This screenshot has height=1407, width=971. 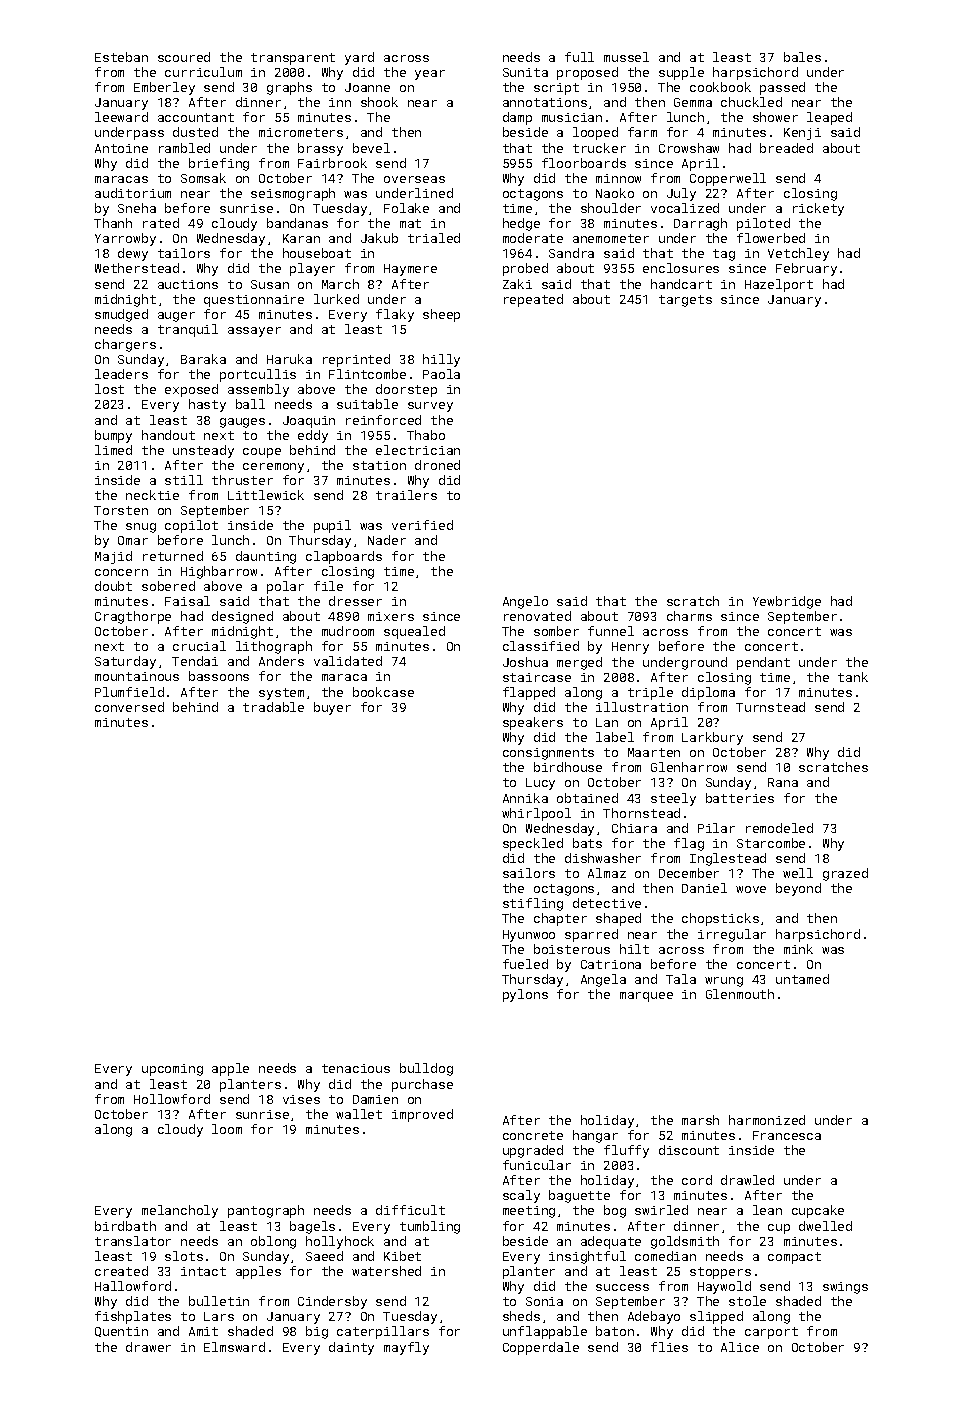 What do you see at coordinates (669, 1347) in the screenshot?
I see `flies` at bounding box center [669, 1347].
